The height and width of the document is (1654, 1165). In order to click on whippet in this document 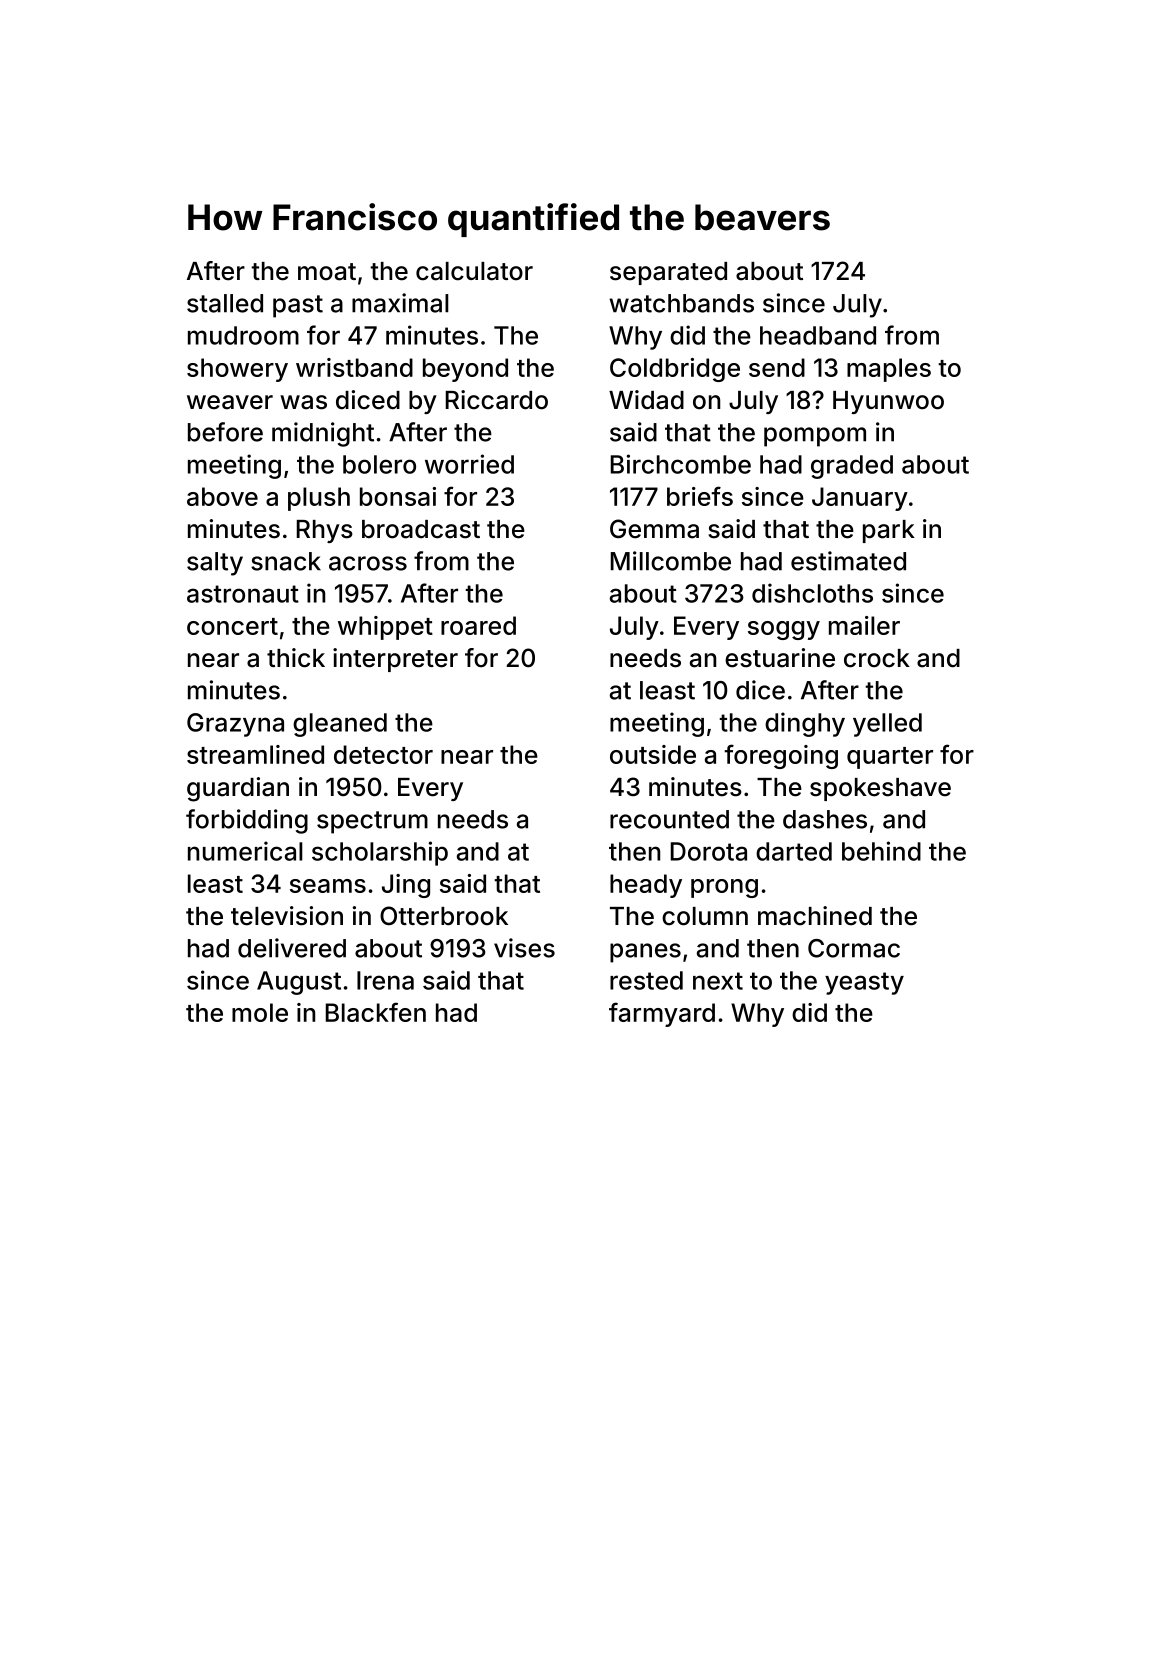, I will do `click(385, 628)`.
